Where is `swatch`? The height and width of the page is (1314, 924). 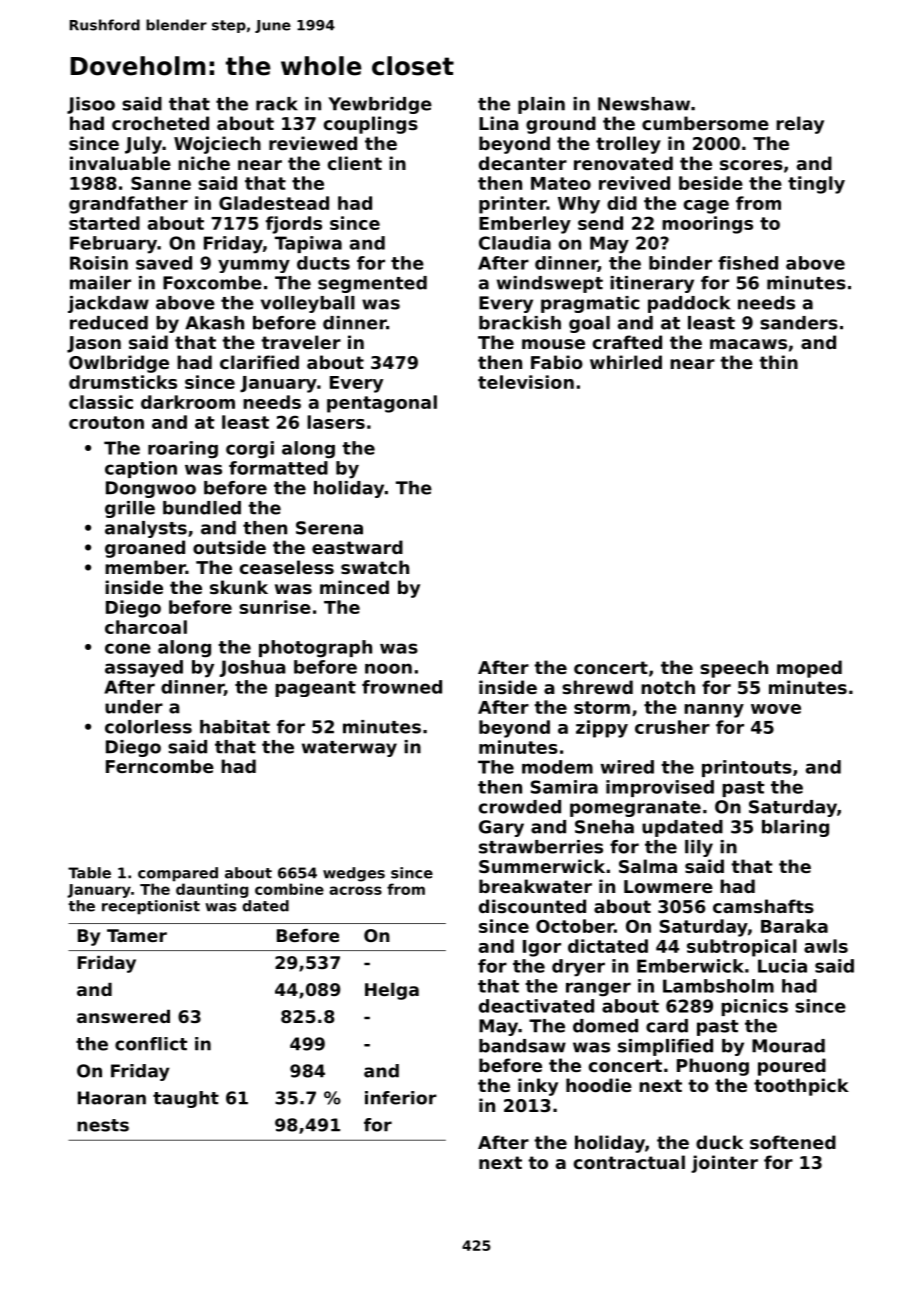 swatch is located at coordinates (375, 567).
